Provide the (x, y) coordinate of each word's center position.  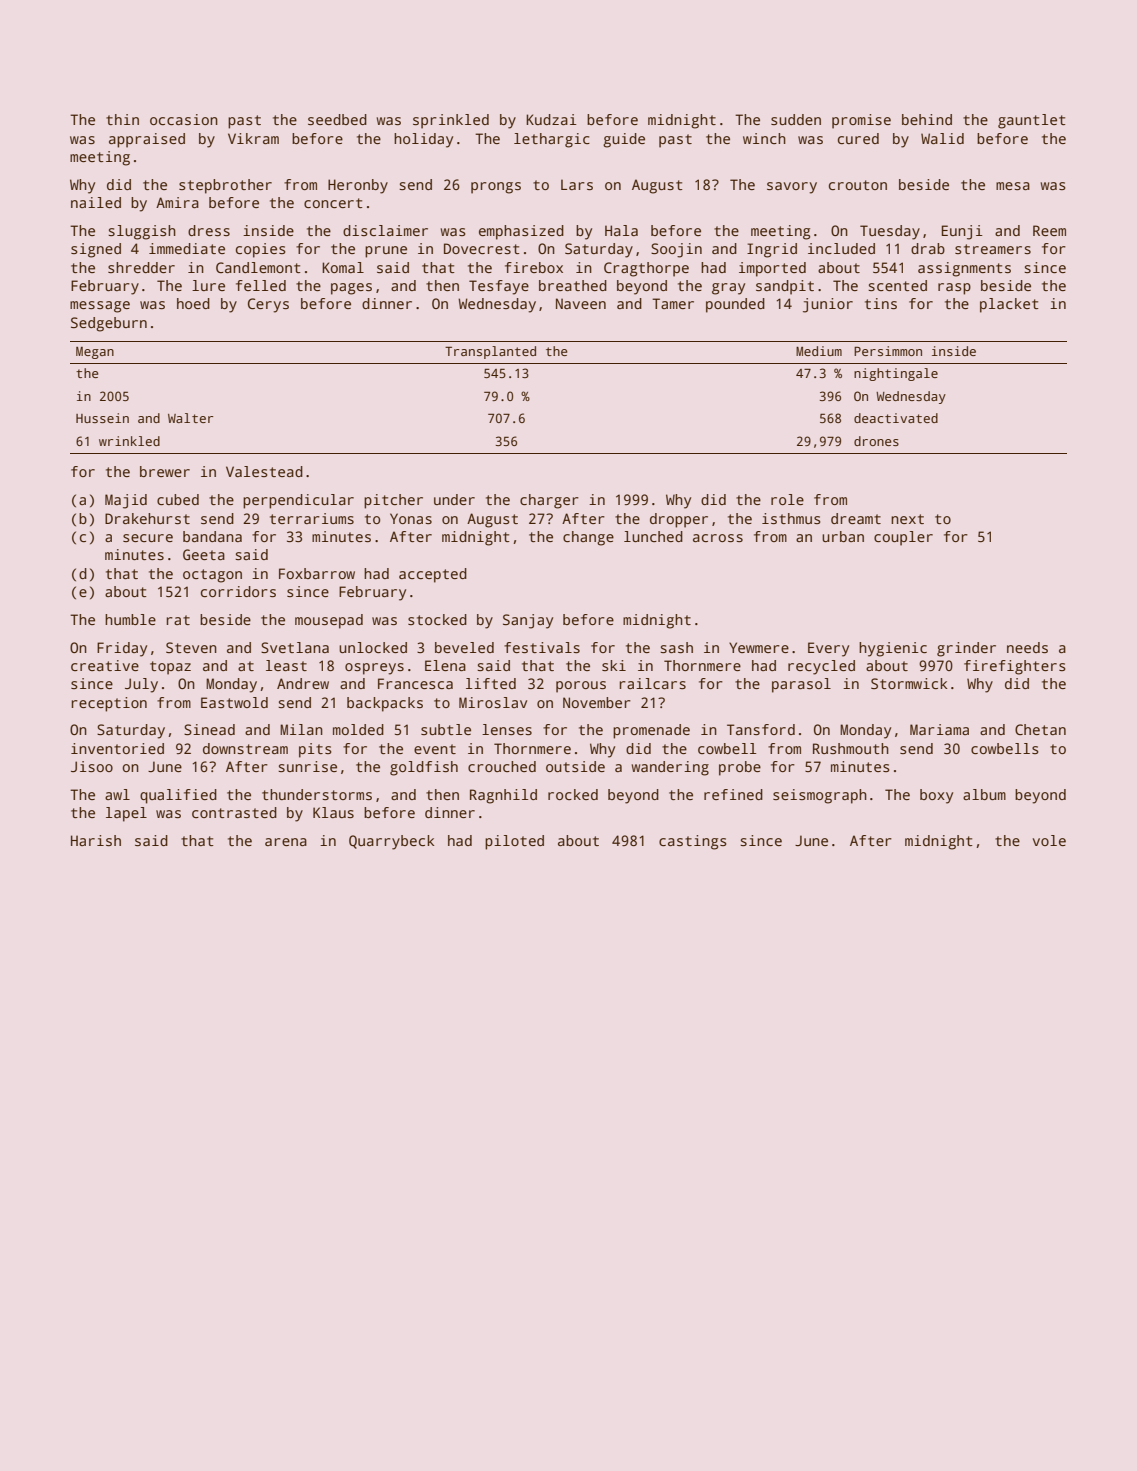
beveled (464, 647)
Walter (190, 418)
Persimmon (888, 351)
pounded (735, 305)
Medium (819, 351)
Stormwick (909, 683)
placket (1009, 305)
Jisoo (92, 766)
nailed (96, 202)
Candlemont (258, 267)
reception (109, 704)
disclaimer (385, 230)
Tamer (673, 303)
